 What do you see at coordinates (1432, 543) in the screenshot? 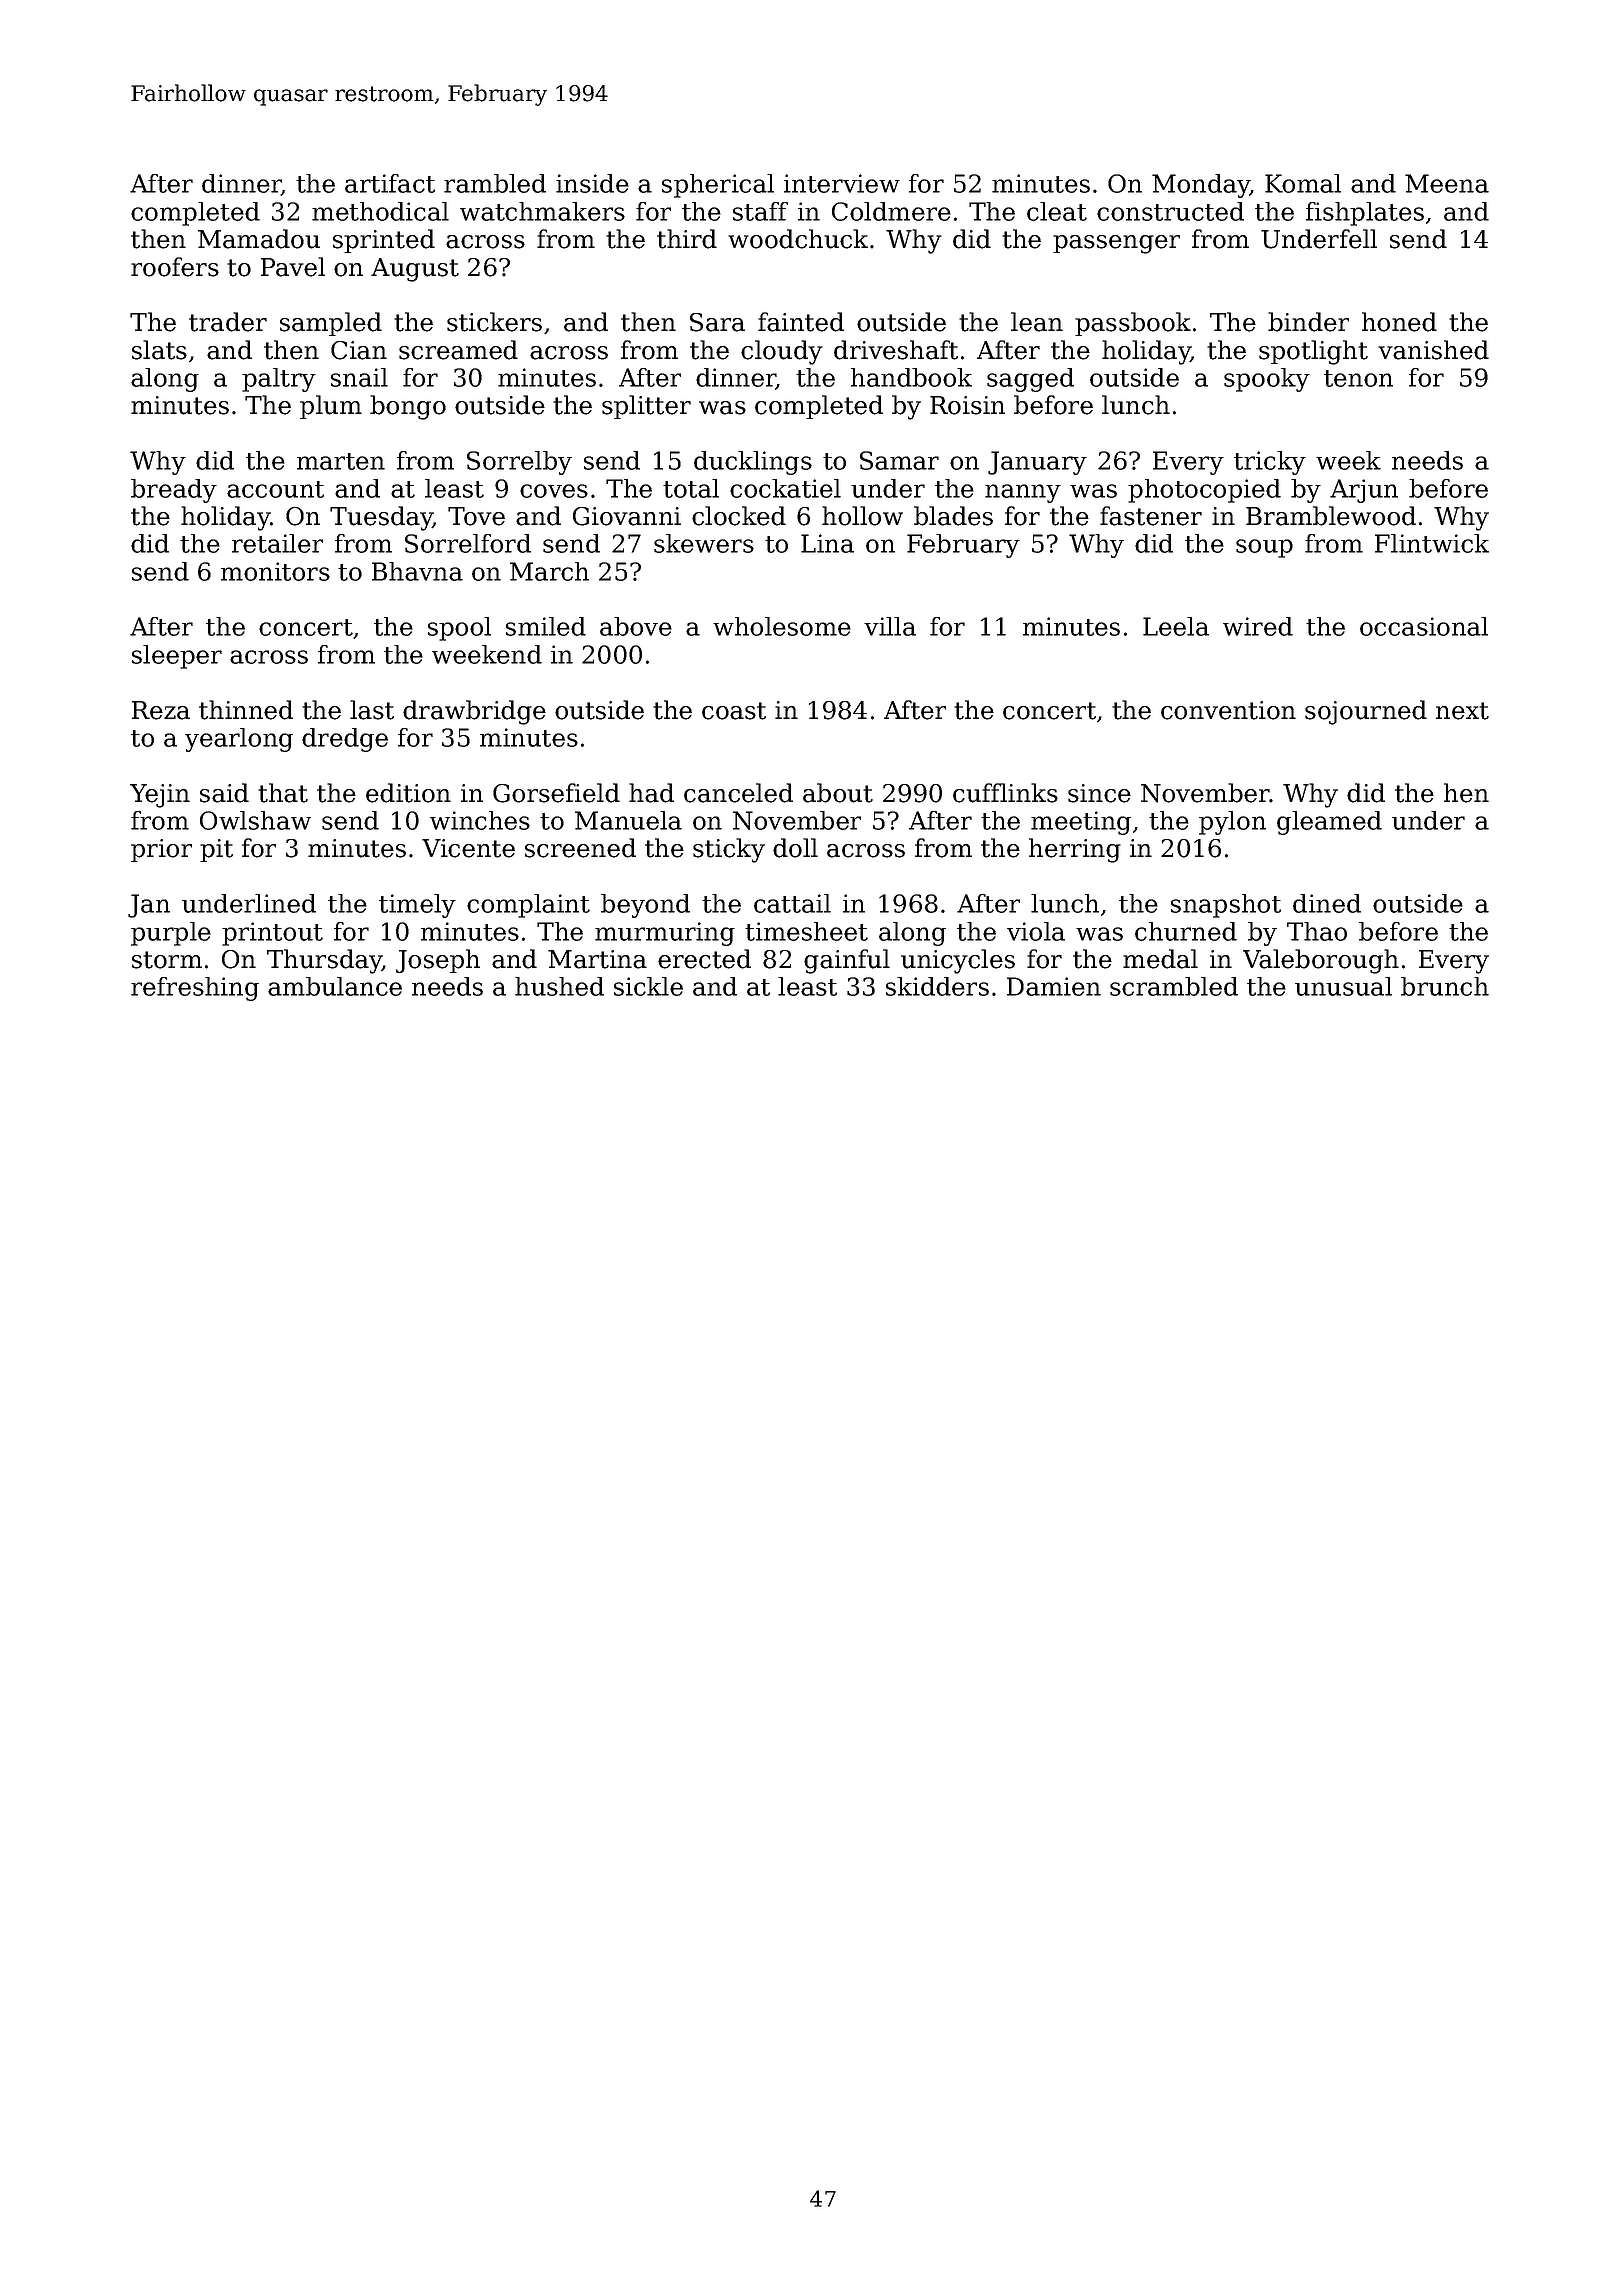
I see `Flintwick` at bounding box center [1432, 543].
